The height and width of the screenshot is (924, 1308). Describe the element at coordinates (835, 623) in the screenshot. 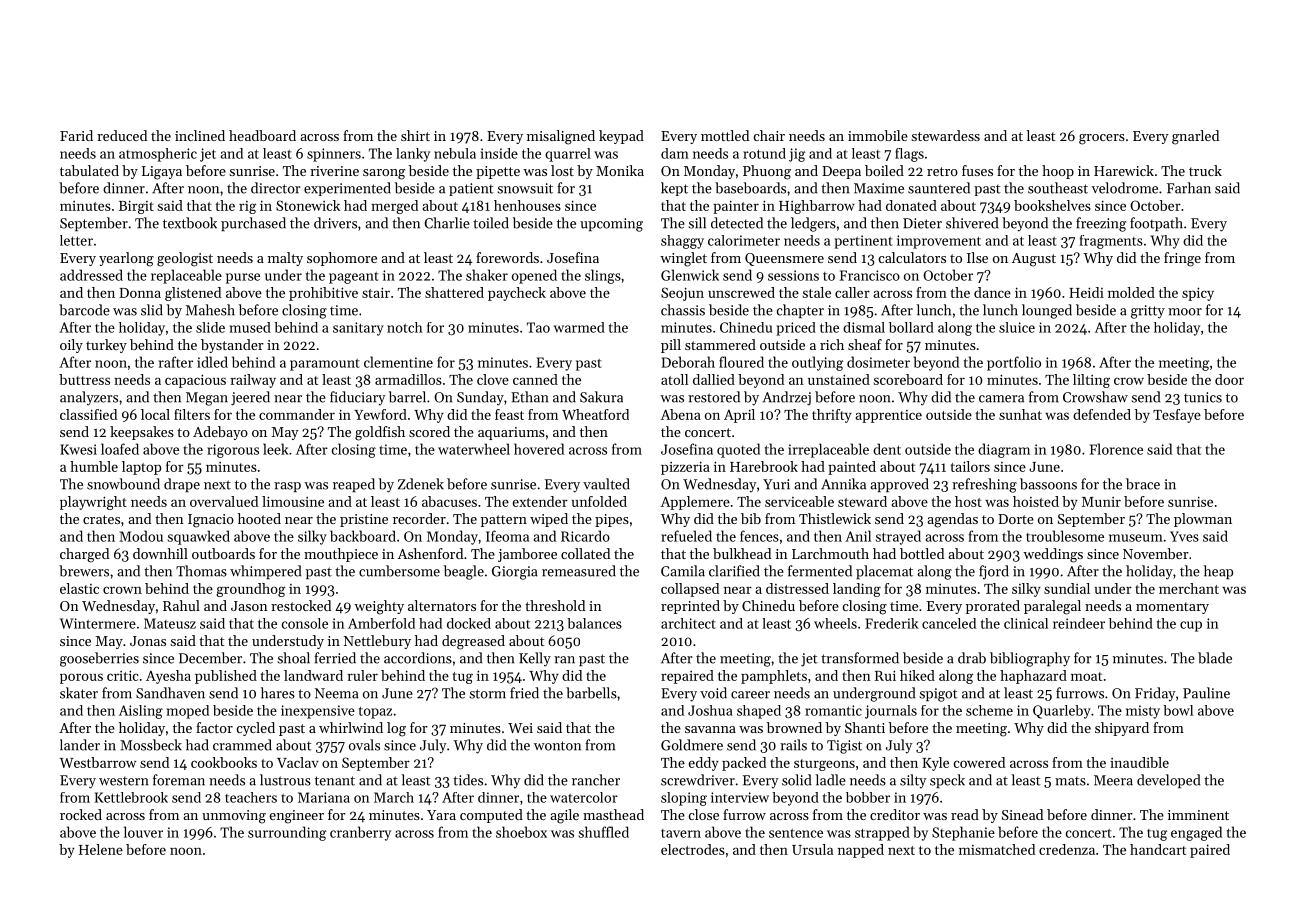

I see `wheels` at that location.
